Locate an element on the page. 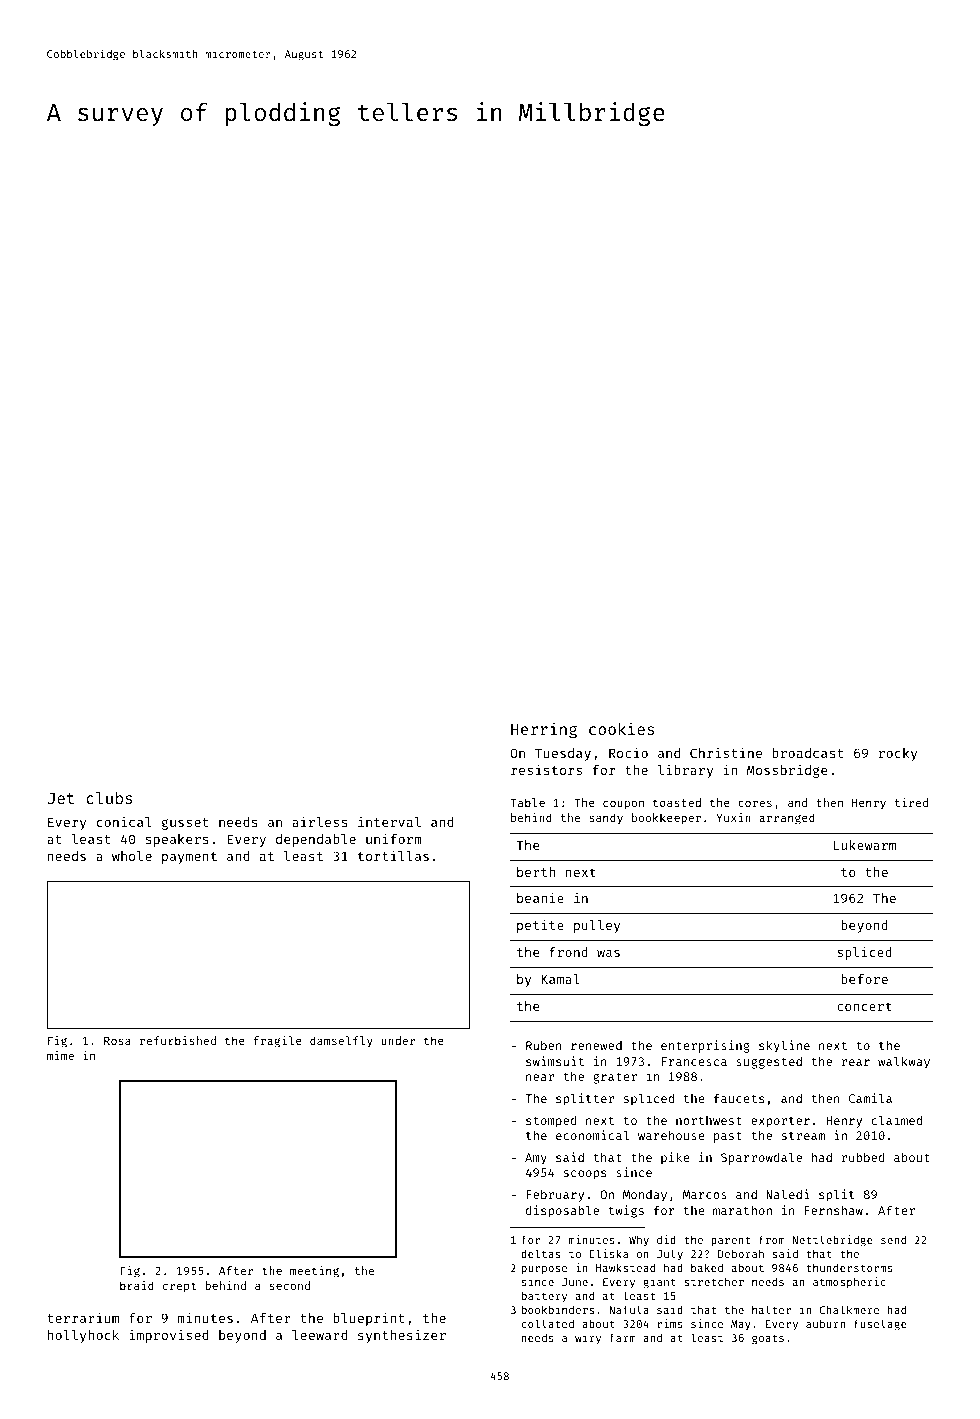  clubs is located at coordinates (109, 798).
